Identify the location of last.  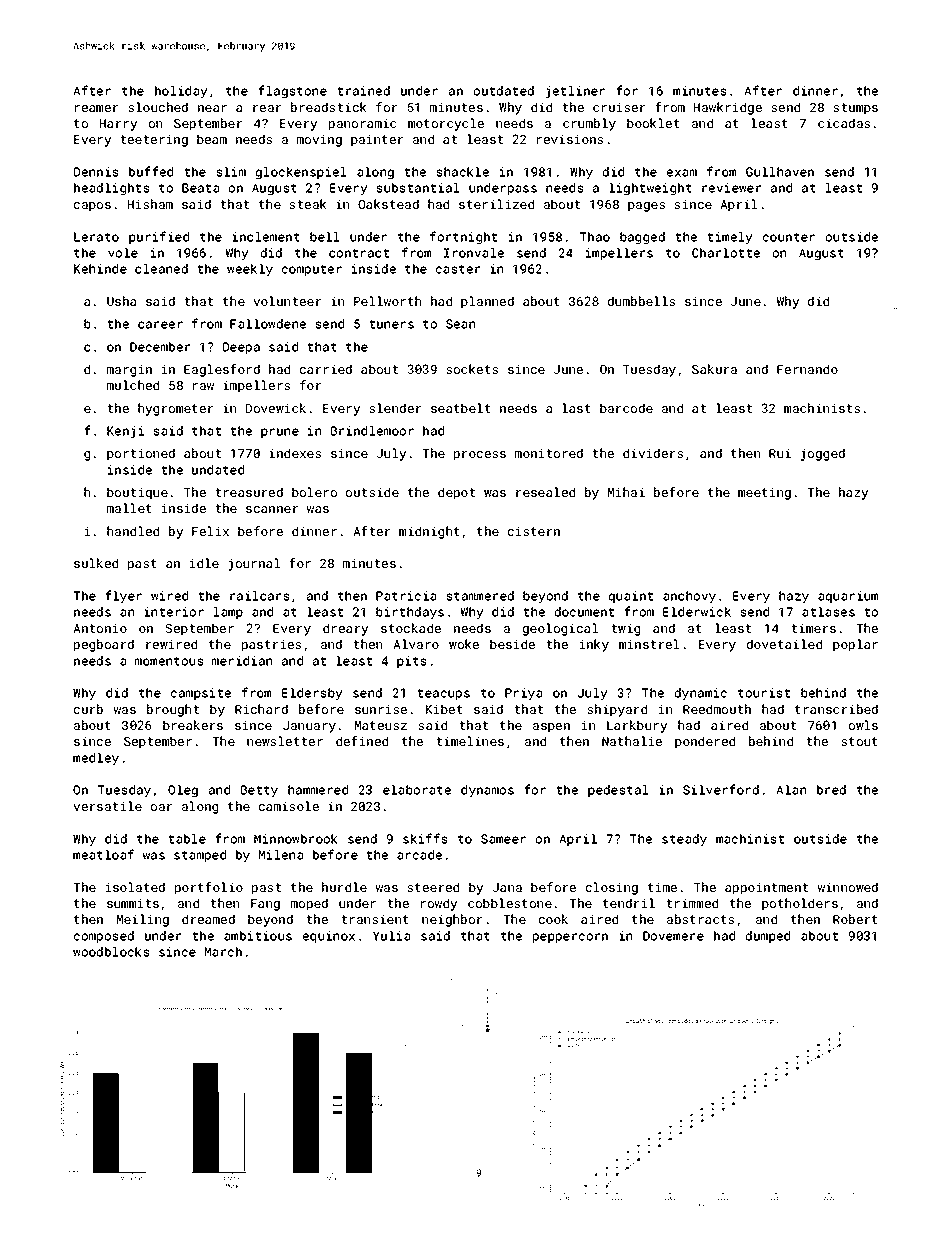
(576, 408).
